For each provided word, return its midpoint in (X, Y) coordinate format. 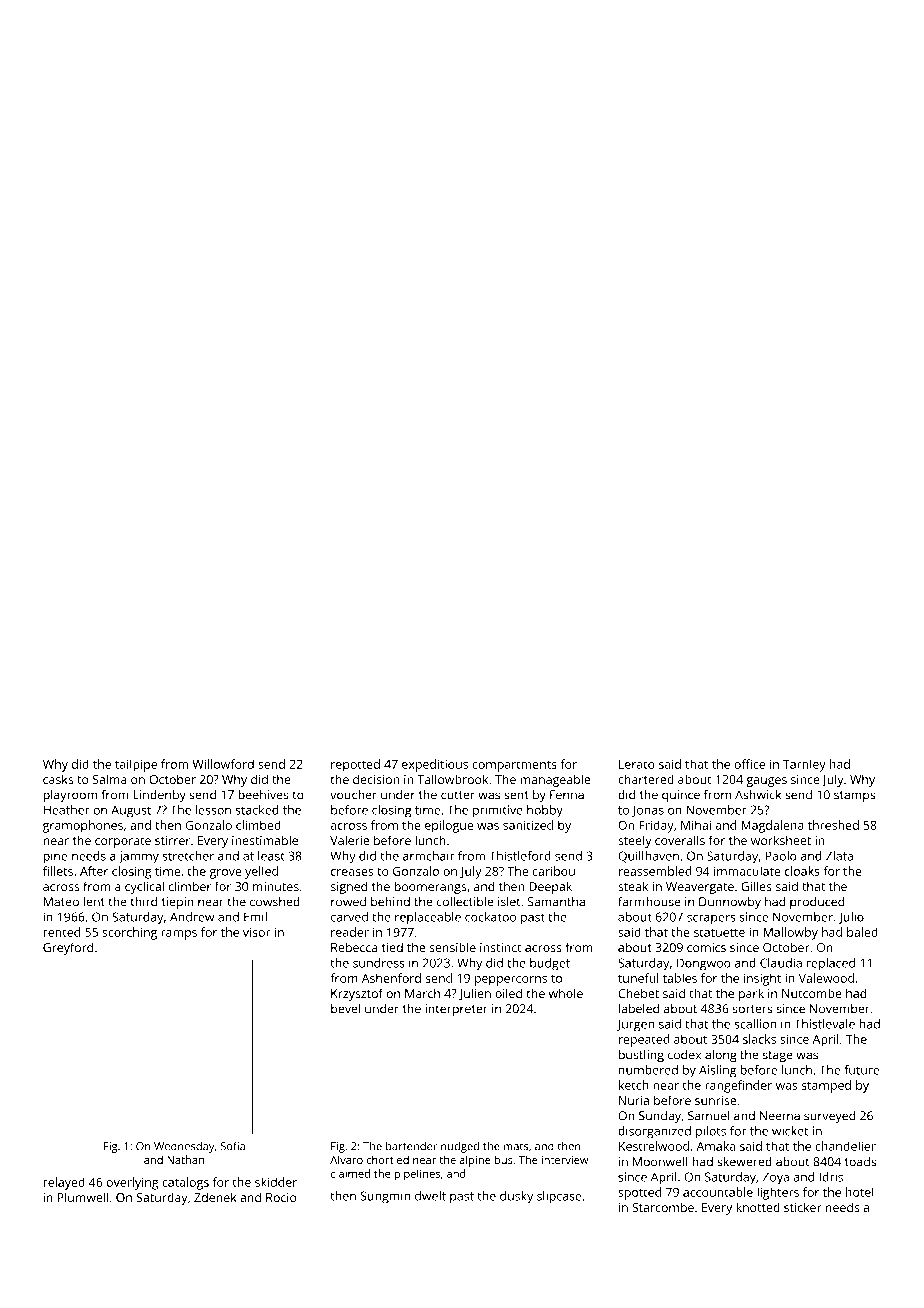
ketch (634, 1085)
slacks (759, 1039)
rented (61, 932)
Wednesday (184, 1147)
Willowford (223, 764)
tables (680, 978)
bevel (345, 1008)
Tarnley (804, 765)
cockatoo (490, 917)
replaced (831, 964)
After (94, 871)
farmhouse (649, 902)
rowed (348, 901)
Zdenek (215, 1197)
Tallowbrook (452, 779)
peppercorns (511, 981)
